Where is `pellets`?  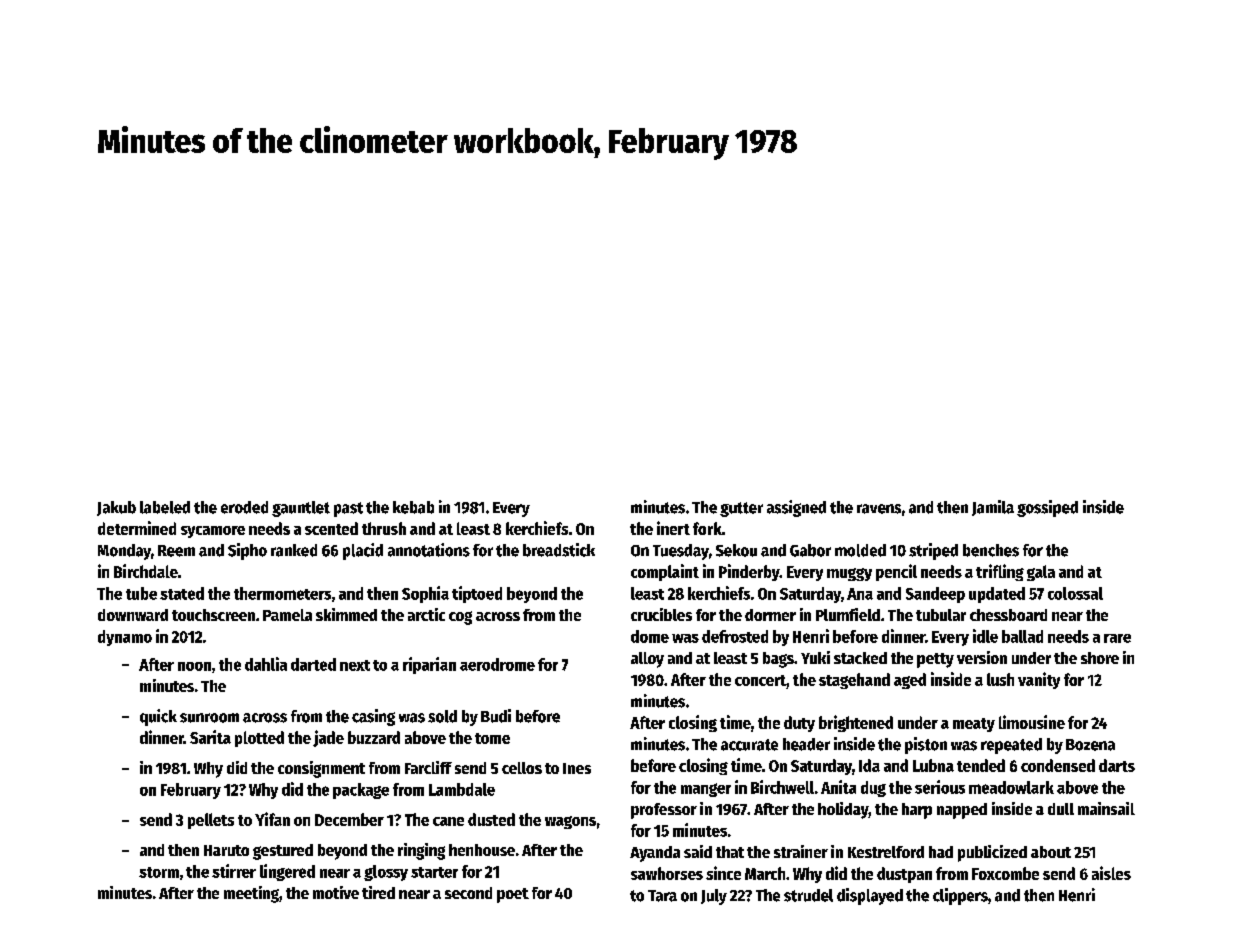
pellets is located at coordinates (211, 821).
